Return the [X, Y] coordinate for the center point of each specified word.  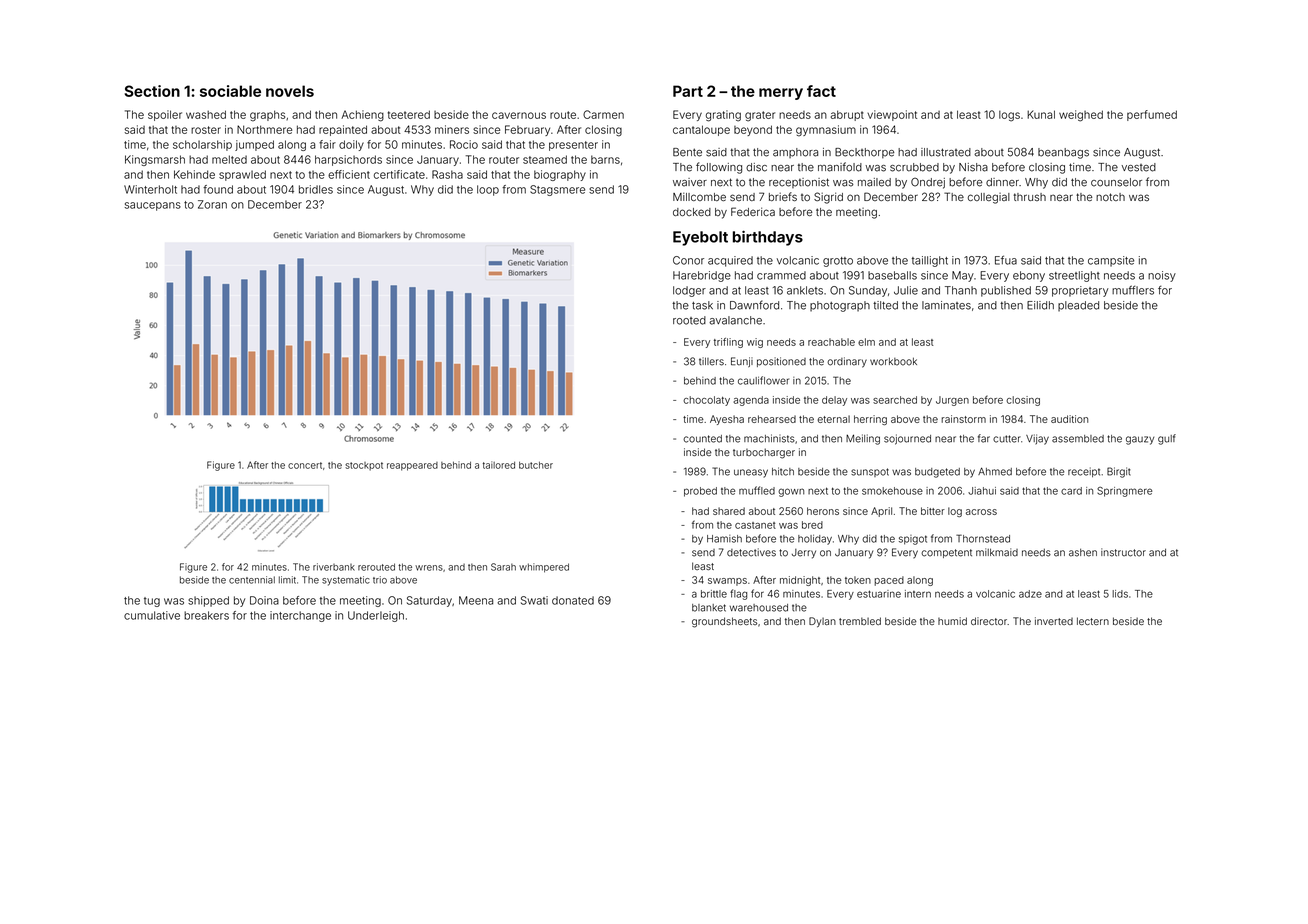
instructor [1123, 552]
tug [152, 602]
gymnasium [826, 131]
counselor [1116, 182]
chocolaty [706, 401]
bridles [316, 189]
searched [895, 400]
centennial [252, 580]
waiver [690, 182]
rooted [689, 320]
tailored [499, 465]
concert [305, 465]
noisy [1162, 276]
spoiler [165, 115]
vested [1138, 167]
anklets [805, 290]
